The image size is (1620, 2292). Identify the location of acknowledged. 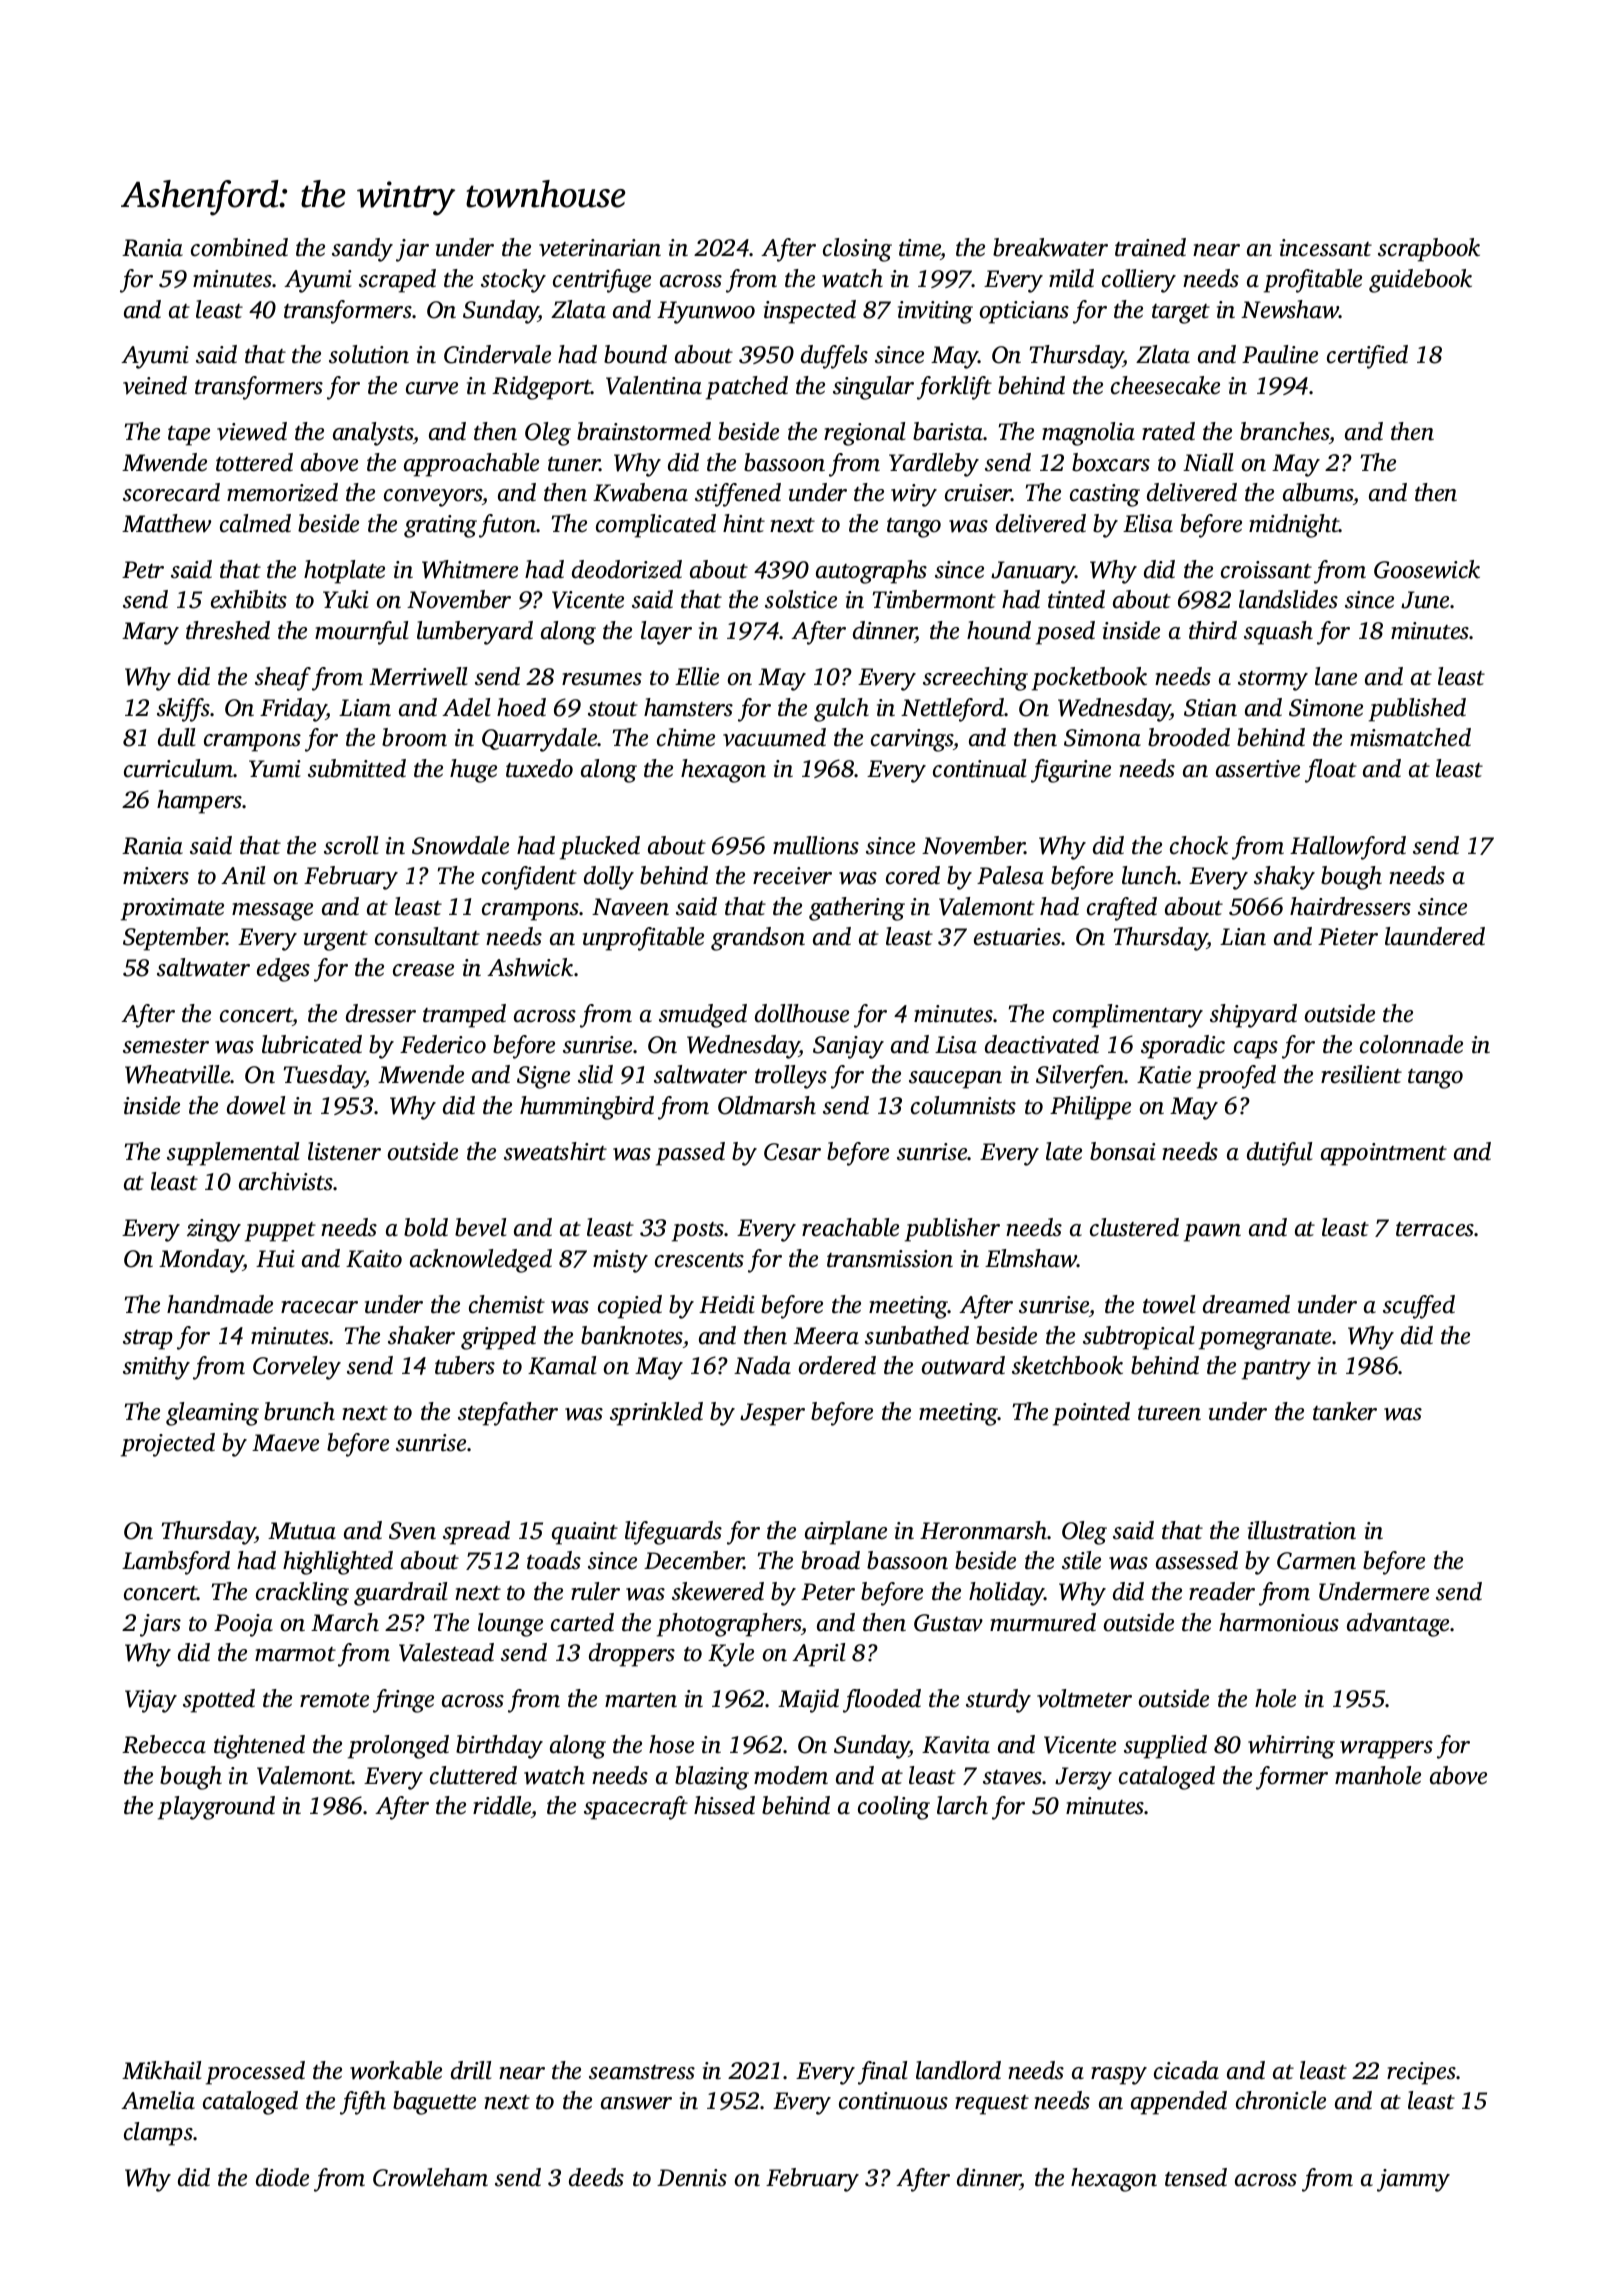
(481, 1261).
